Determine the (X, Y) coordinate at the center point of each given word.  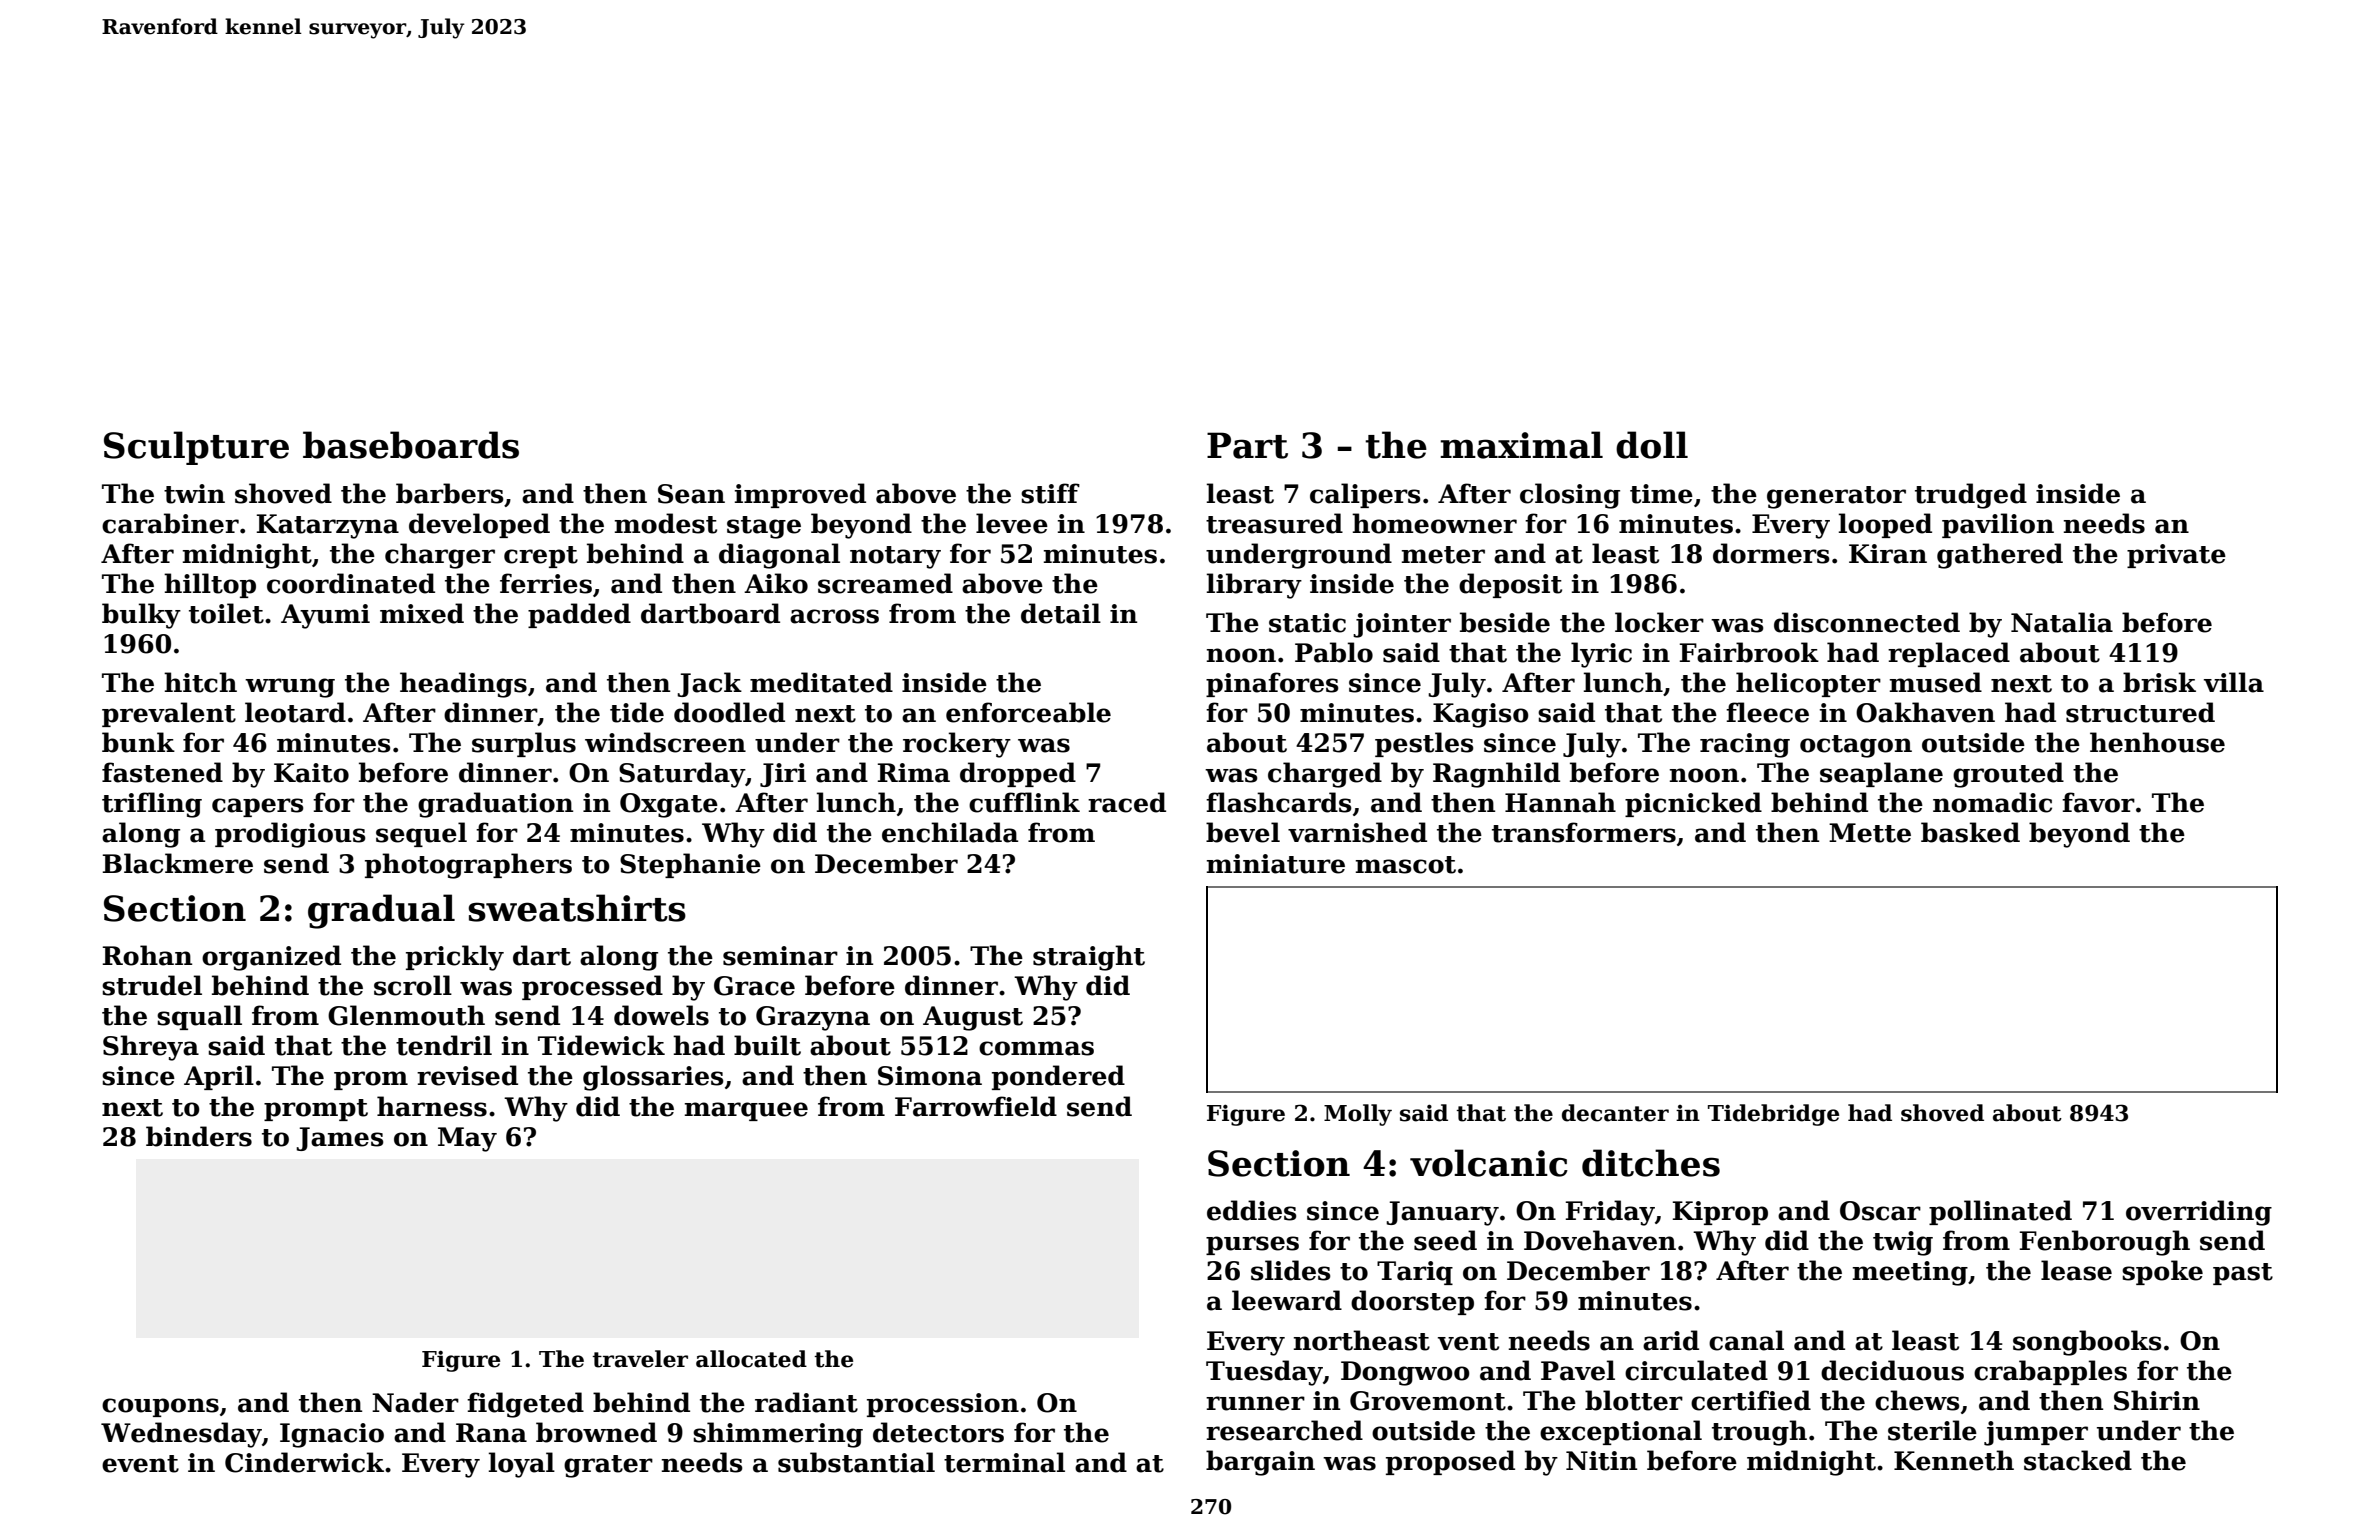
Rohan (147, 955)
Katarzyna (328, 526)
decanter (1615, 1113)
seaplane (1881, 774)
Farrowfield (976, 1106)
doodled (729, 712)
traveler (640, 1359)
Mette (1870, 833)
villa (2234, 682)
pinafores (1272, 684)
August (973, 1018)
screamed (885, 583)
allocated (751, 1359)
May (467, 1139)
